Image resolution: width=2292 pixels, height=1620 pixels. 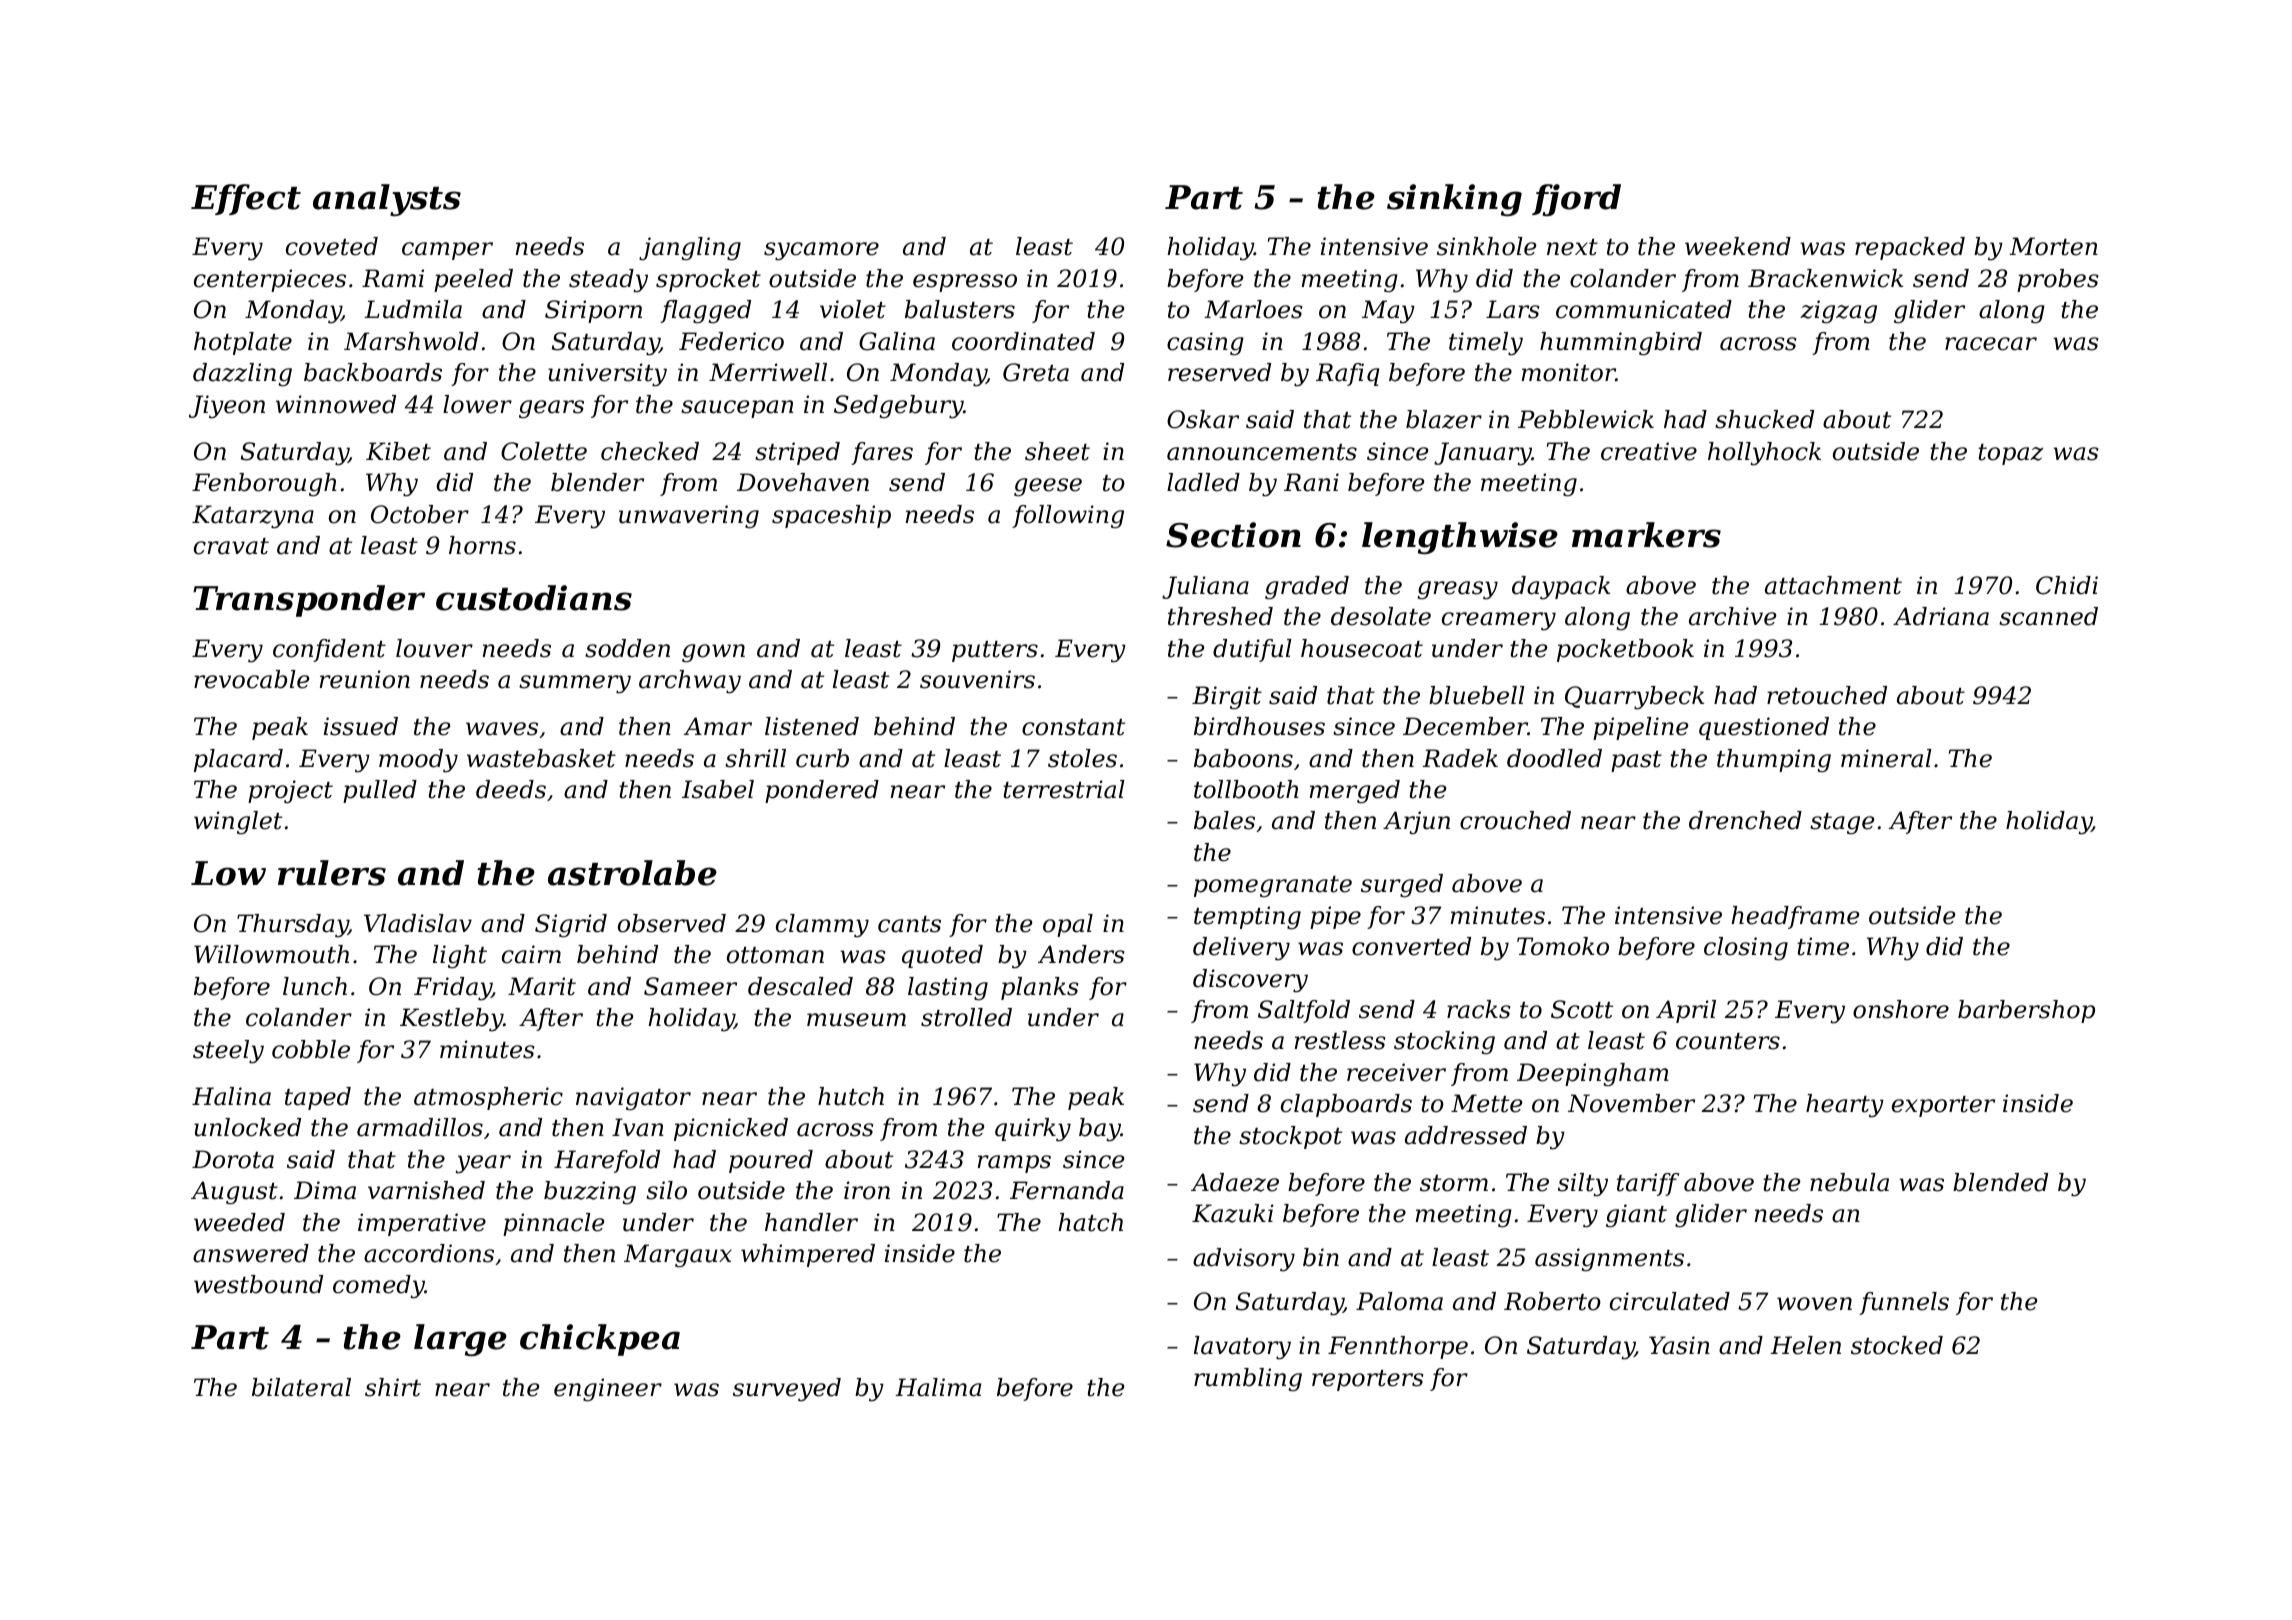 What do you see at coordinates (1477, 695) in the screenshot?
I see `bluebell` at bounding box center [1477, 695].
